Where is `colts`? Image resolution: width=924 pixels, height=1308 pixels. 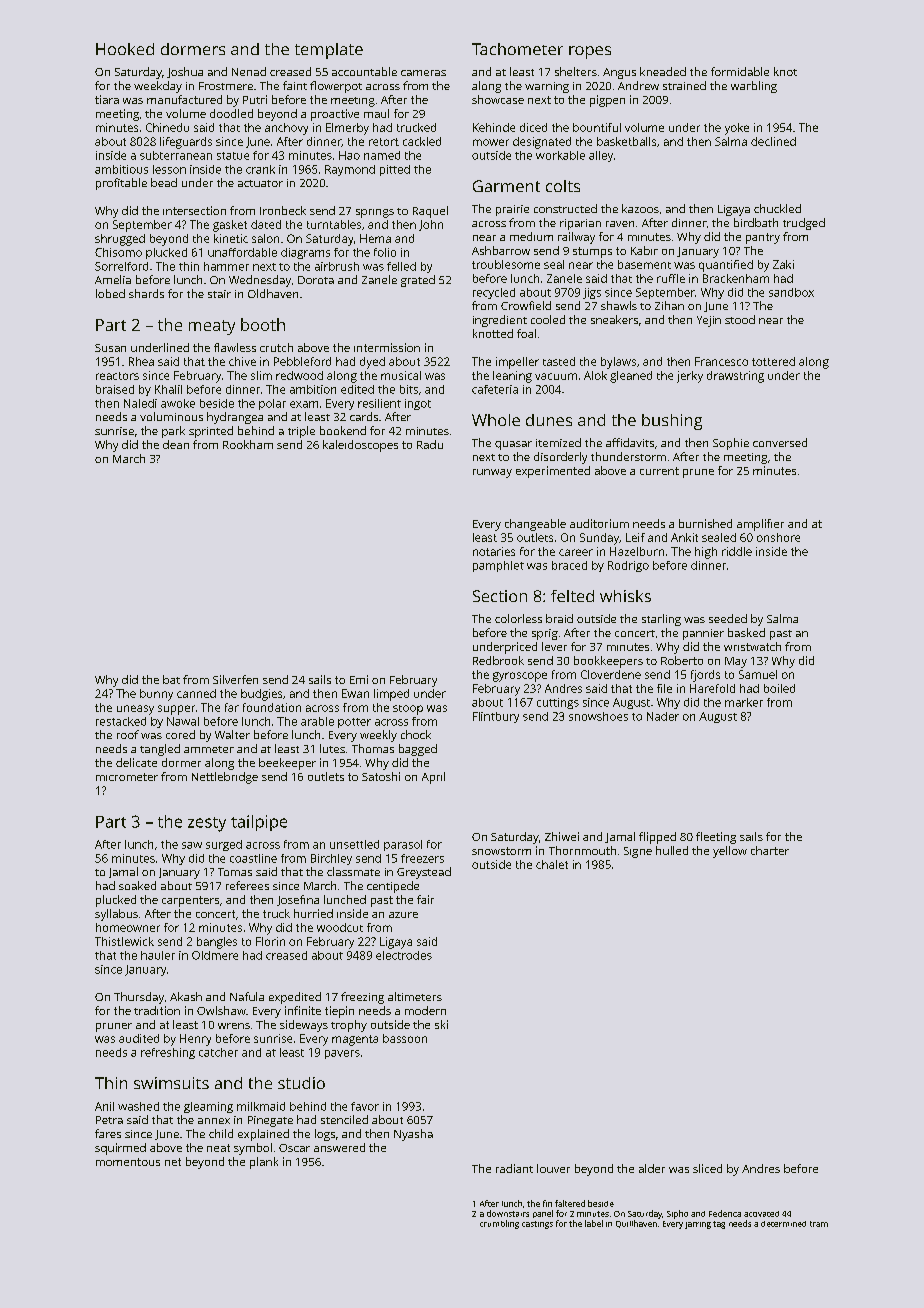
colts is located at coordinates (563, 186).
